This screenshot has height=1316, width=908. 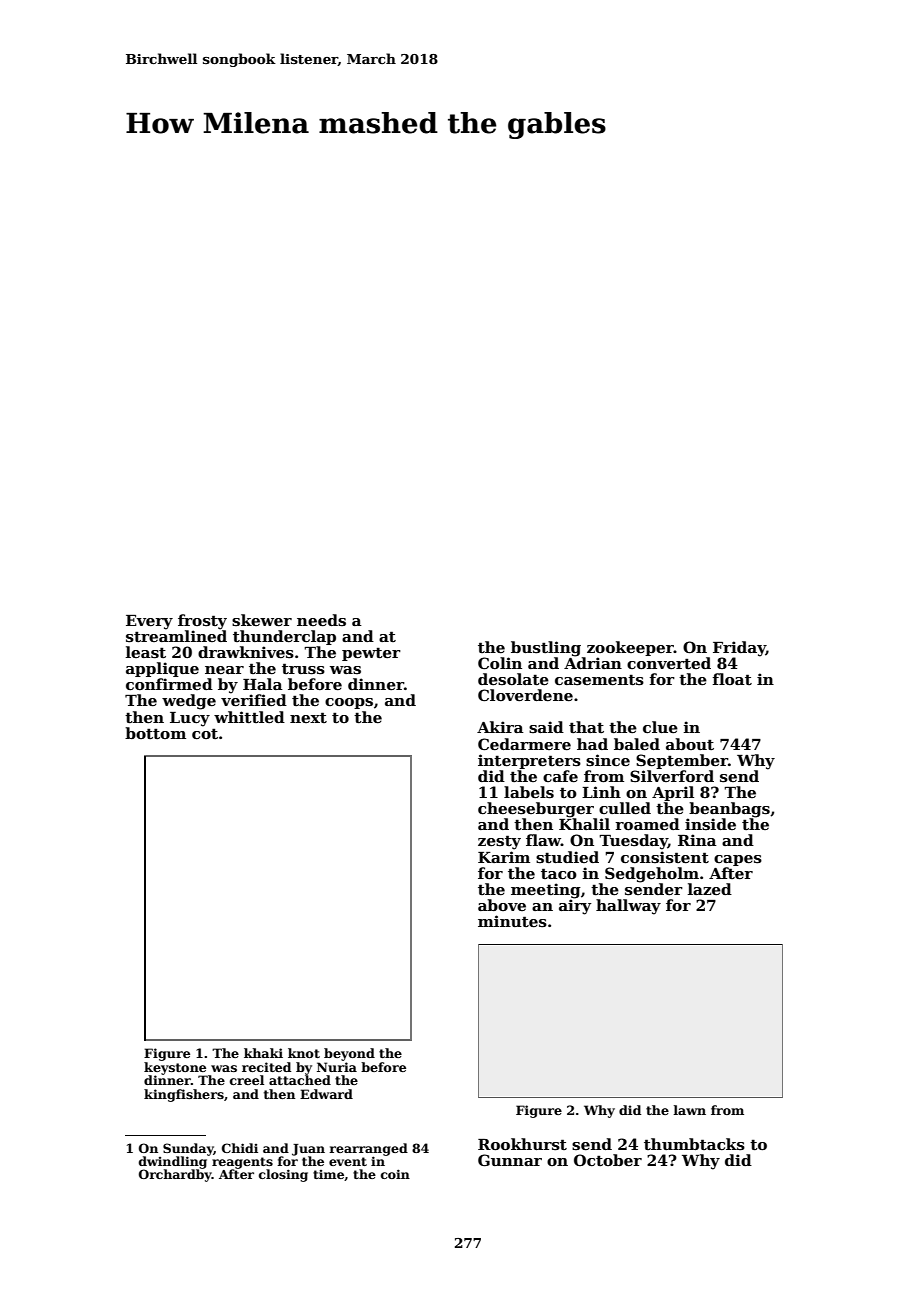 What do you see at coordinates (149, 622) in the screenshot?
I see `Every` at bounding box center [149, 622].
